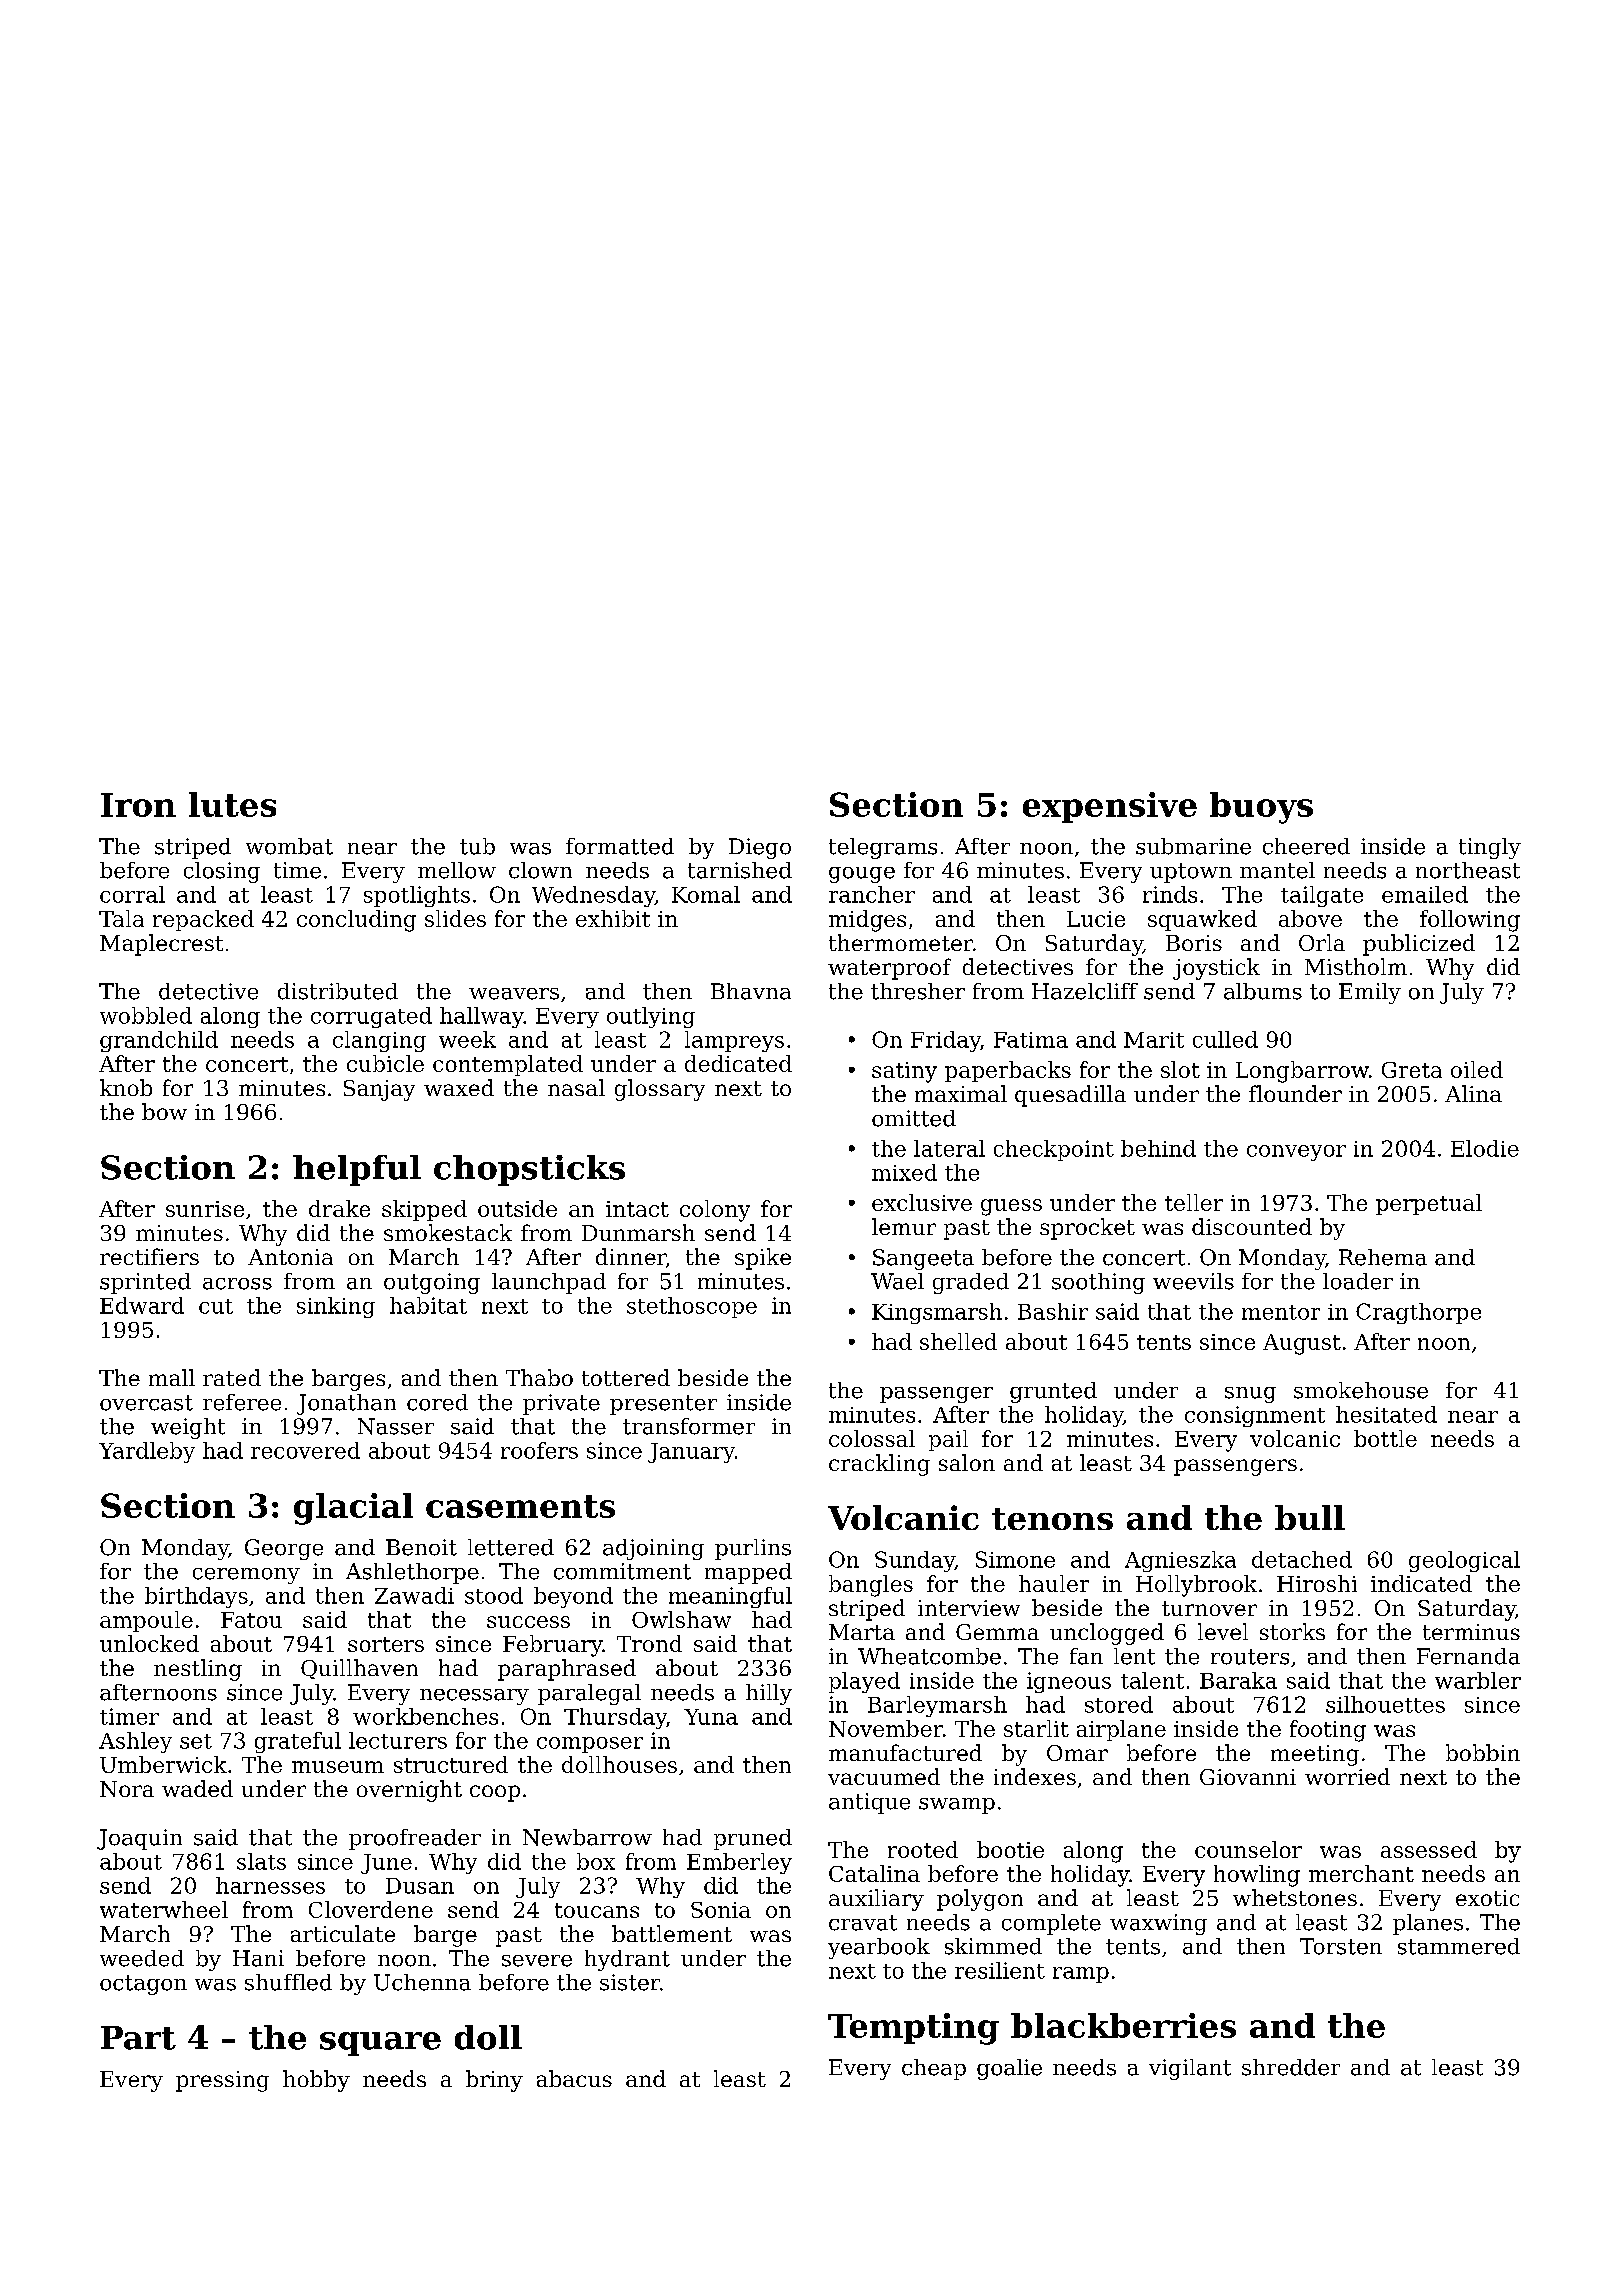 The height and width of the screenshot is (2292, 1620). Describe the element at coordinates (412, 1573) in the screenshot. I see `Ashlethorpe` at that location.
